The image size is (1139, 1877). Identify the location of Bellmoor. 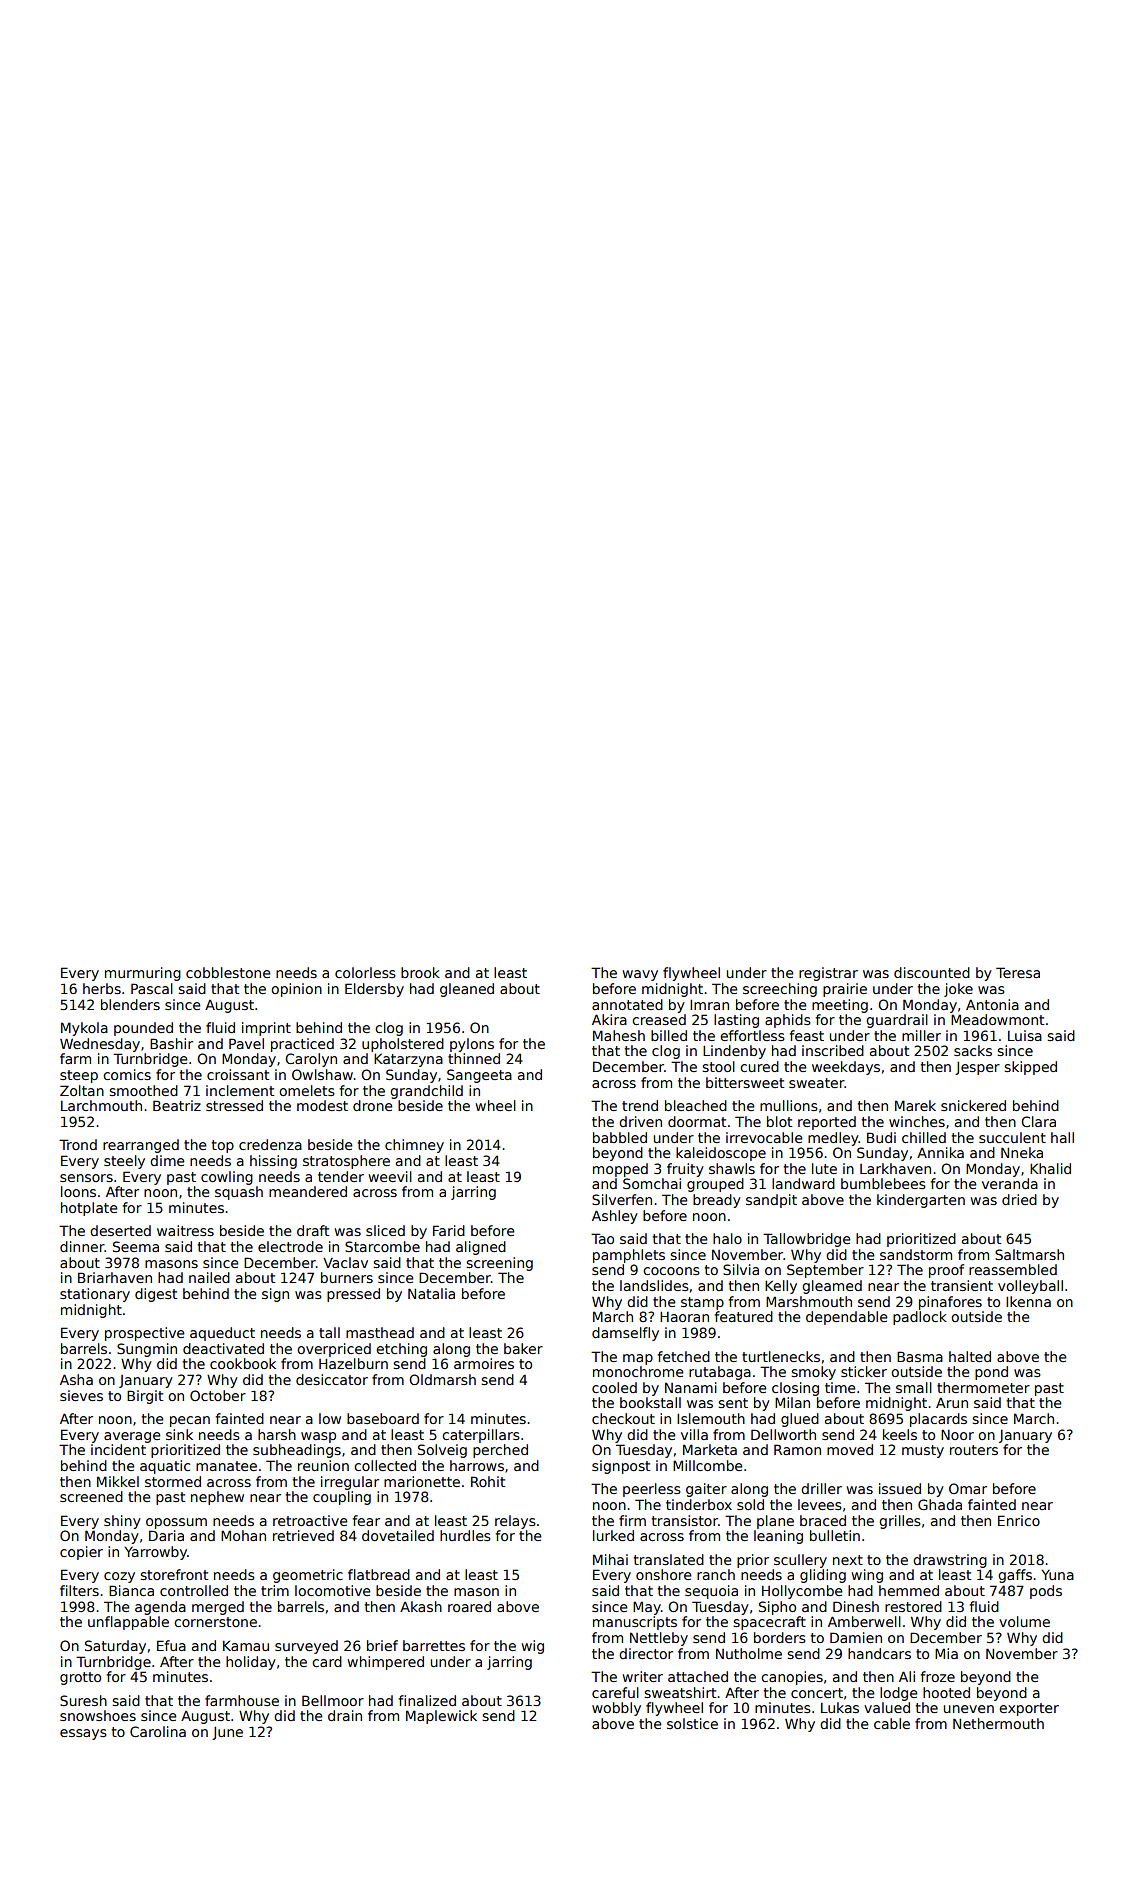
(333, 1700).
